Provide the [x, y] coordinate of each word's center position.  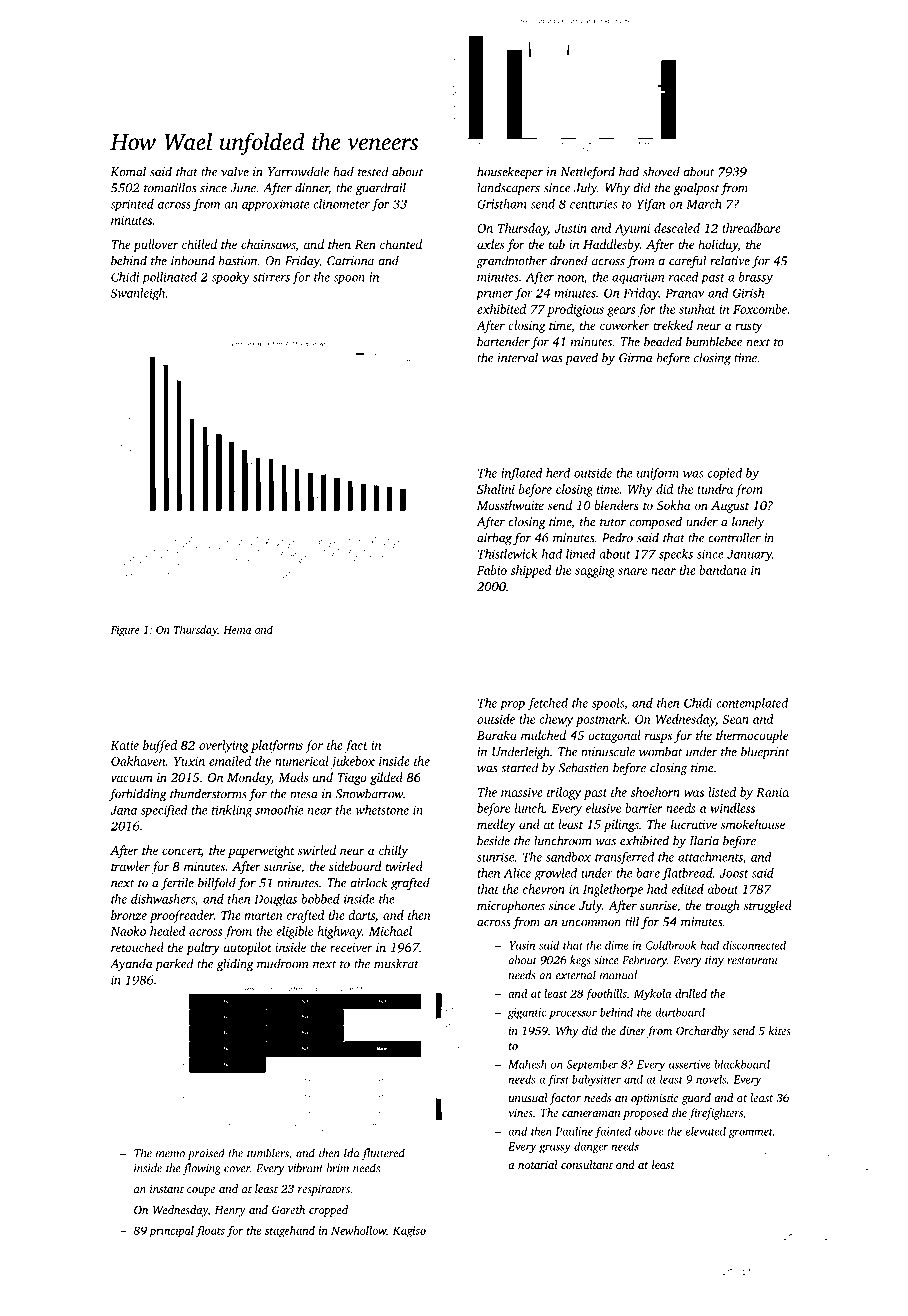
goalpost [696, 188]
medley [496, 825]
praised [206, 1154]
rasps [658, 738]
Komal [128, 171]
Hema [237, 630]
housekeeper [510, 172]
